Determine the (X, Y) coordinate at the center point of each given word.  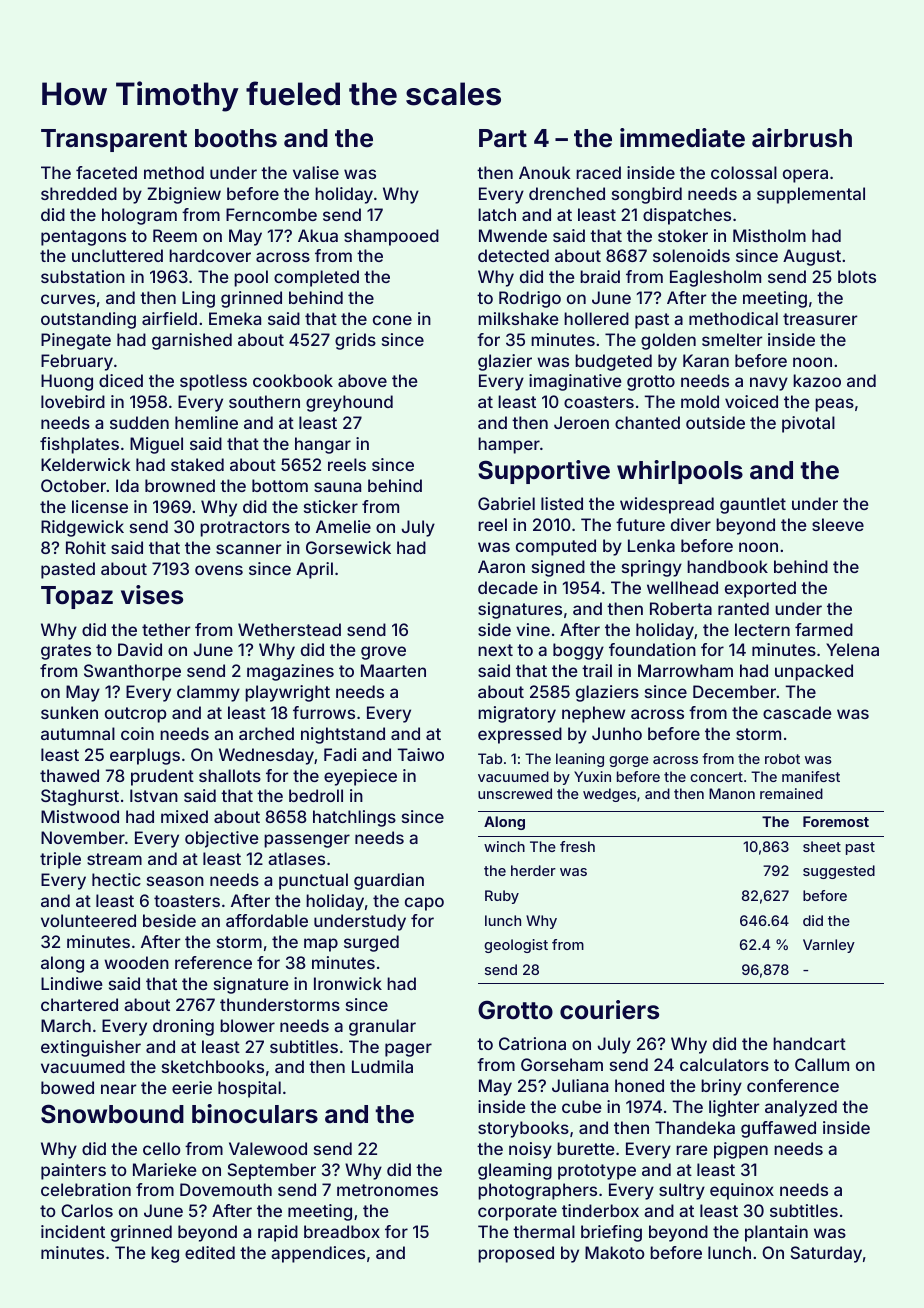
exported (760, 589)
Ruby (502, 897)
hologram (139, 216)
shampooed (391, 237)
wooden (136, 962)
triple (60, 860)
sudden (139, 422)
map (321, 945)
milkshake (518, 318)
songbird (647, 195)
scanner (249, 549)
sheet (822, 846)
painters (73, 1171)
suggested (839, 872)
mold (700, 401)
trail (597, 670)
